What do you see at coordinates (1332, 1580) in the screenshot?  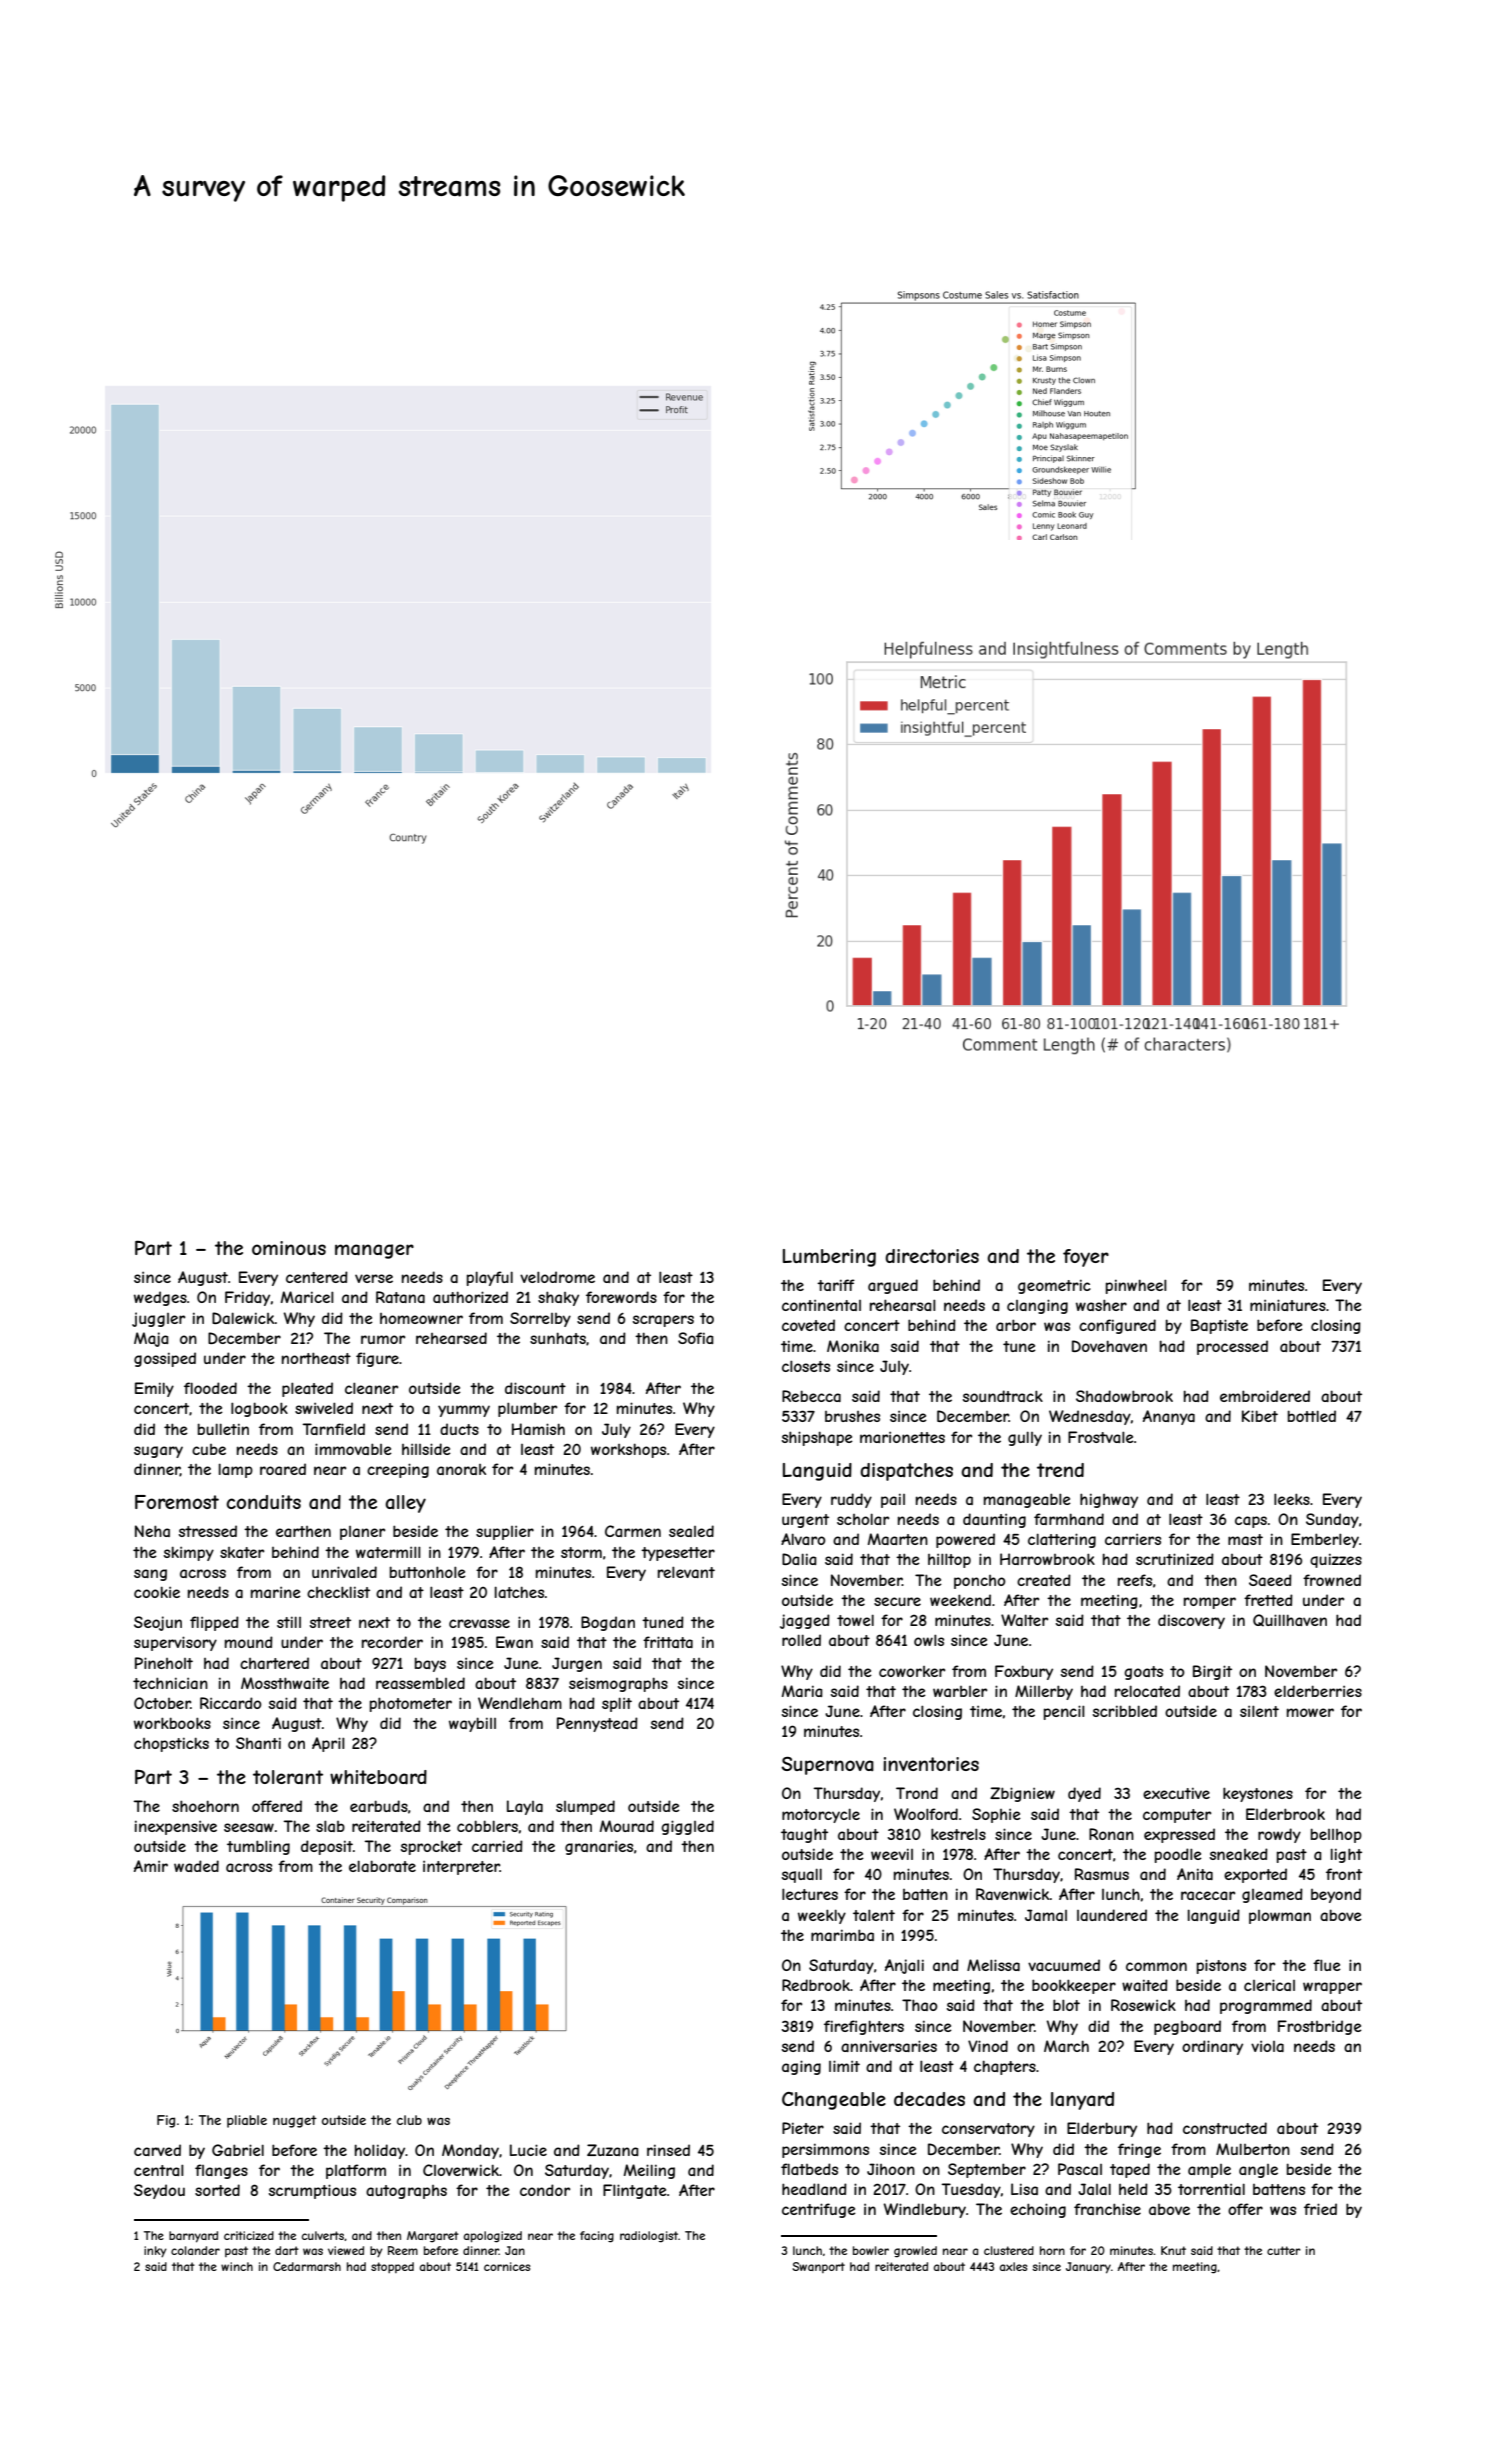 I see `frowned` at bounding box center [1332, 1580].
